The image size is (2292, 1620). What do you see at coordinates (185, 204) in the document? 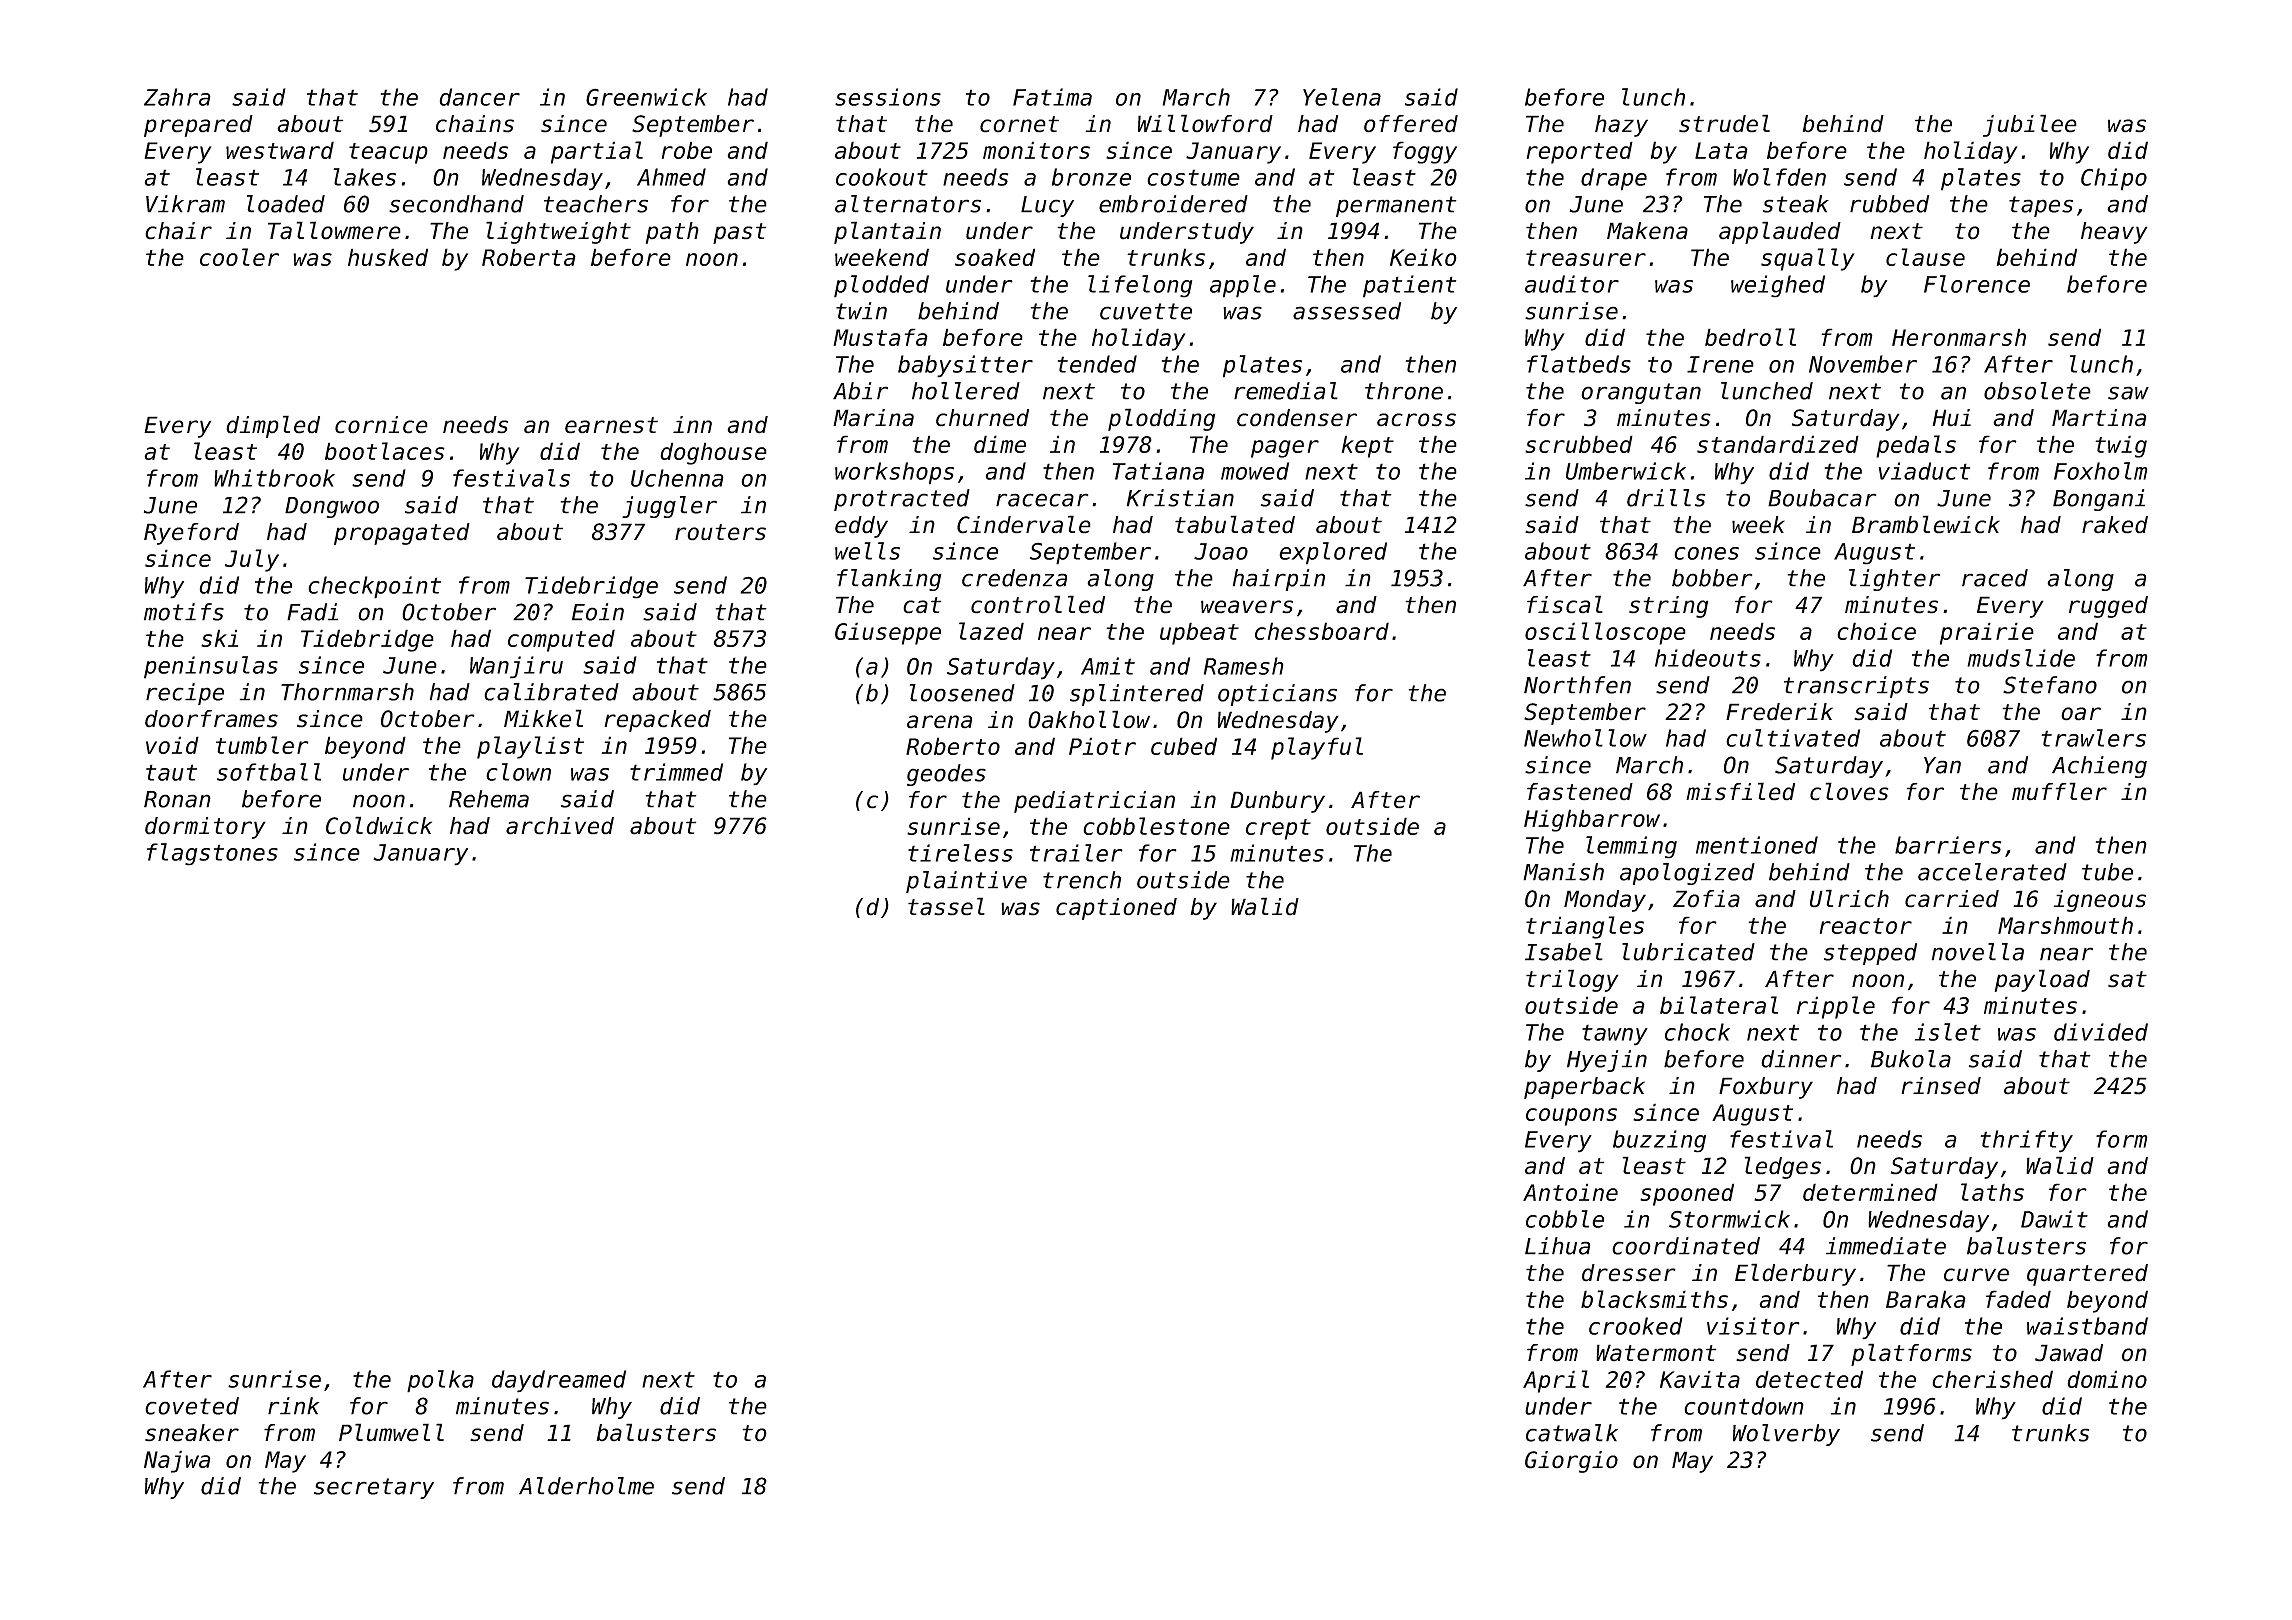
I see `Vikram` at bounding box center [185, 204].
